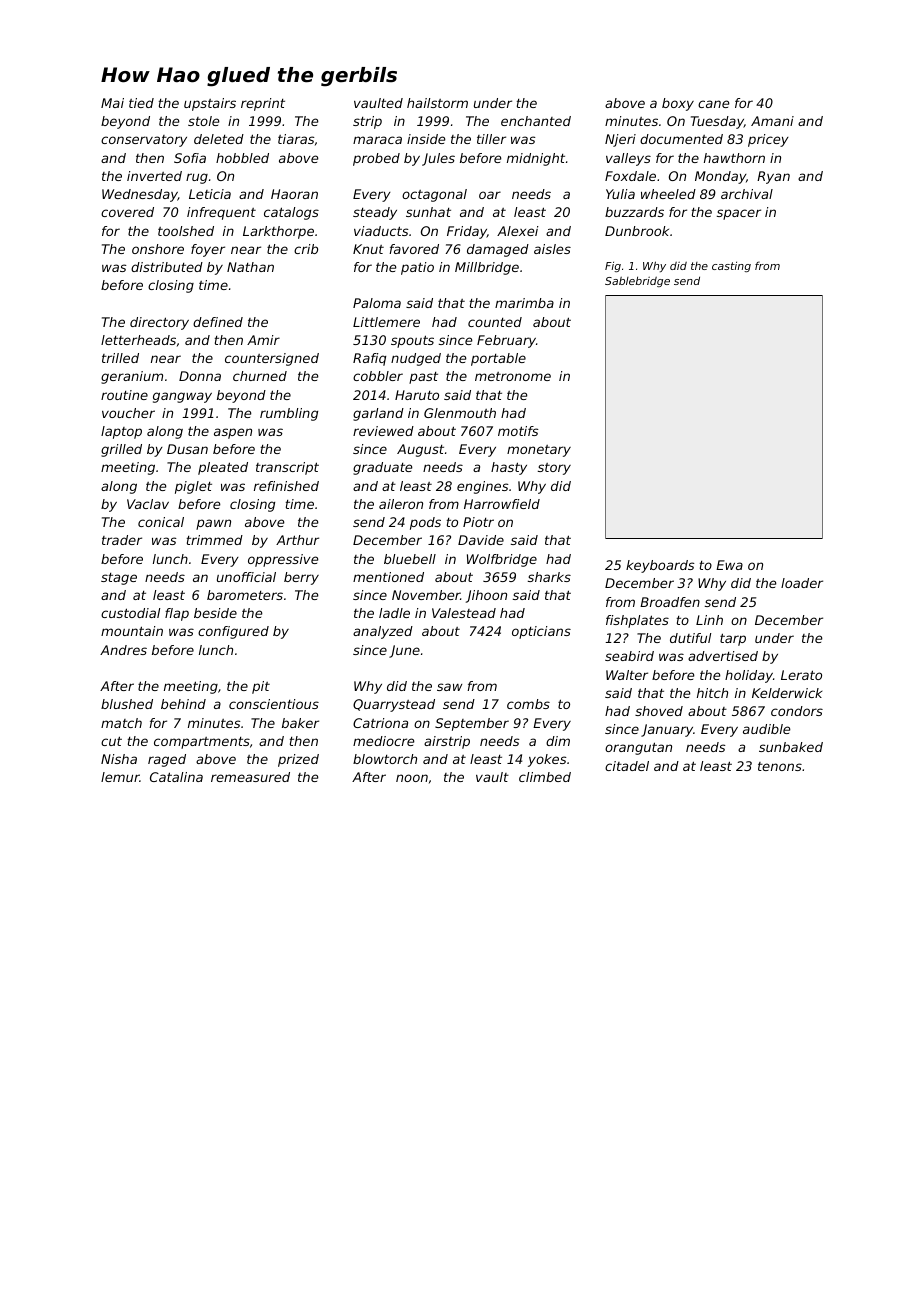 This screenshot has width=924, height=1308. What do you see at coordinates (167, 267) in the screenshot?
I see `distributed` at bounding box center [167, 267].
